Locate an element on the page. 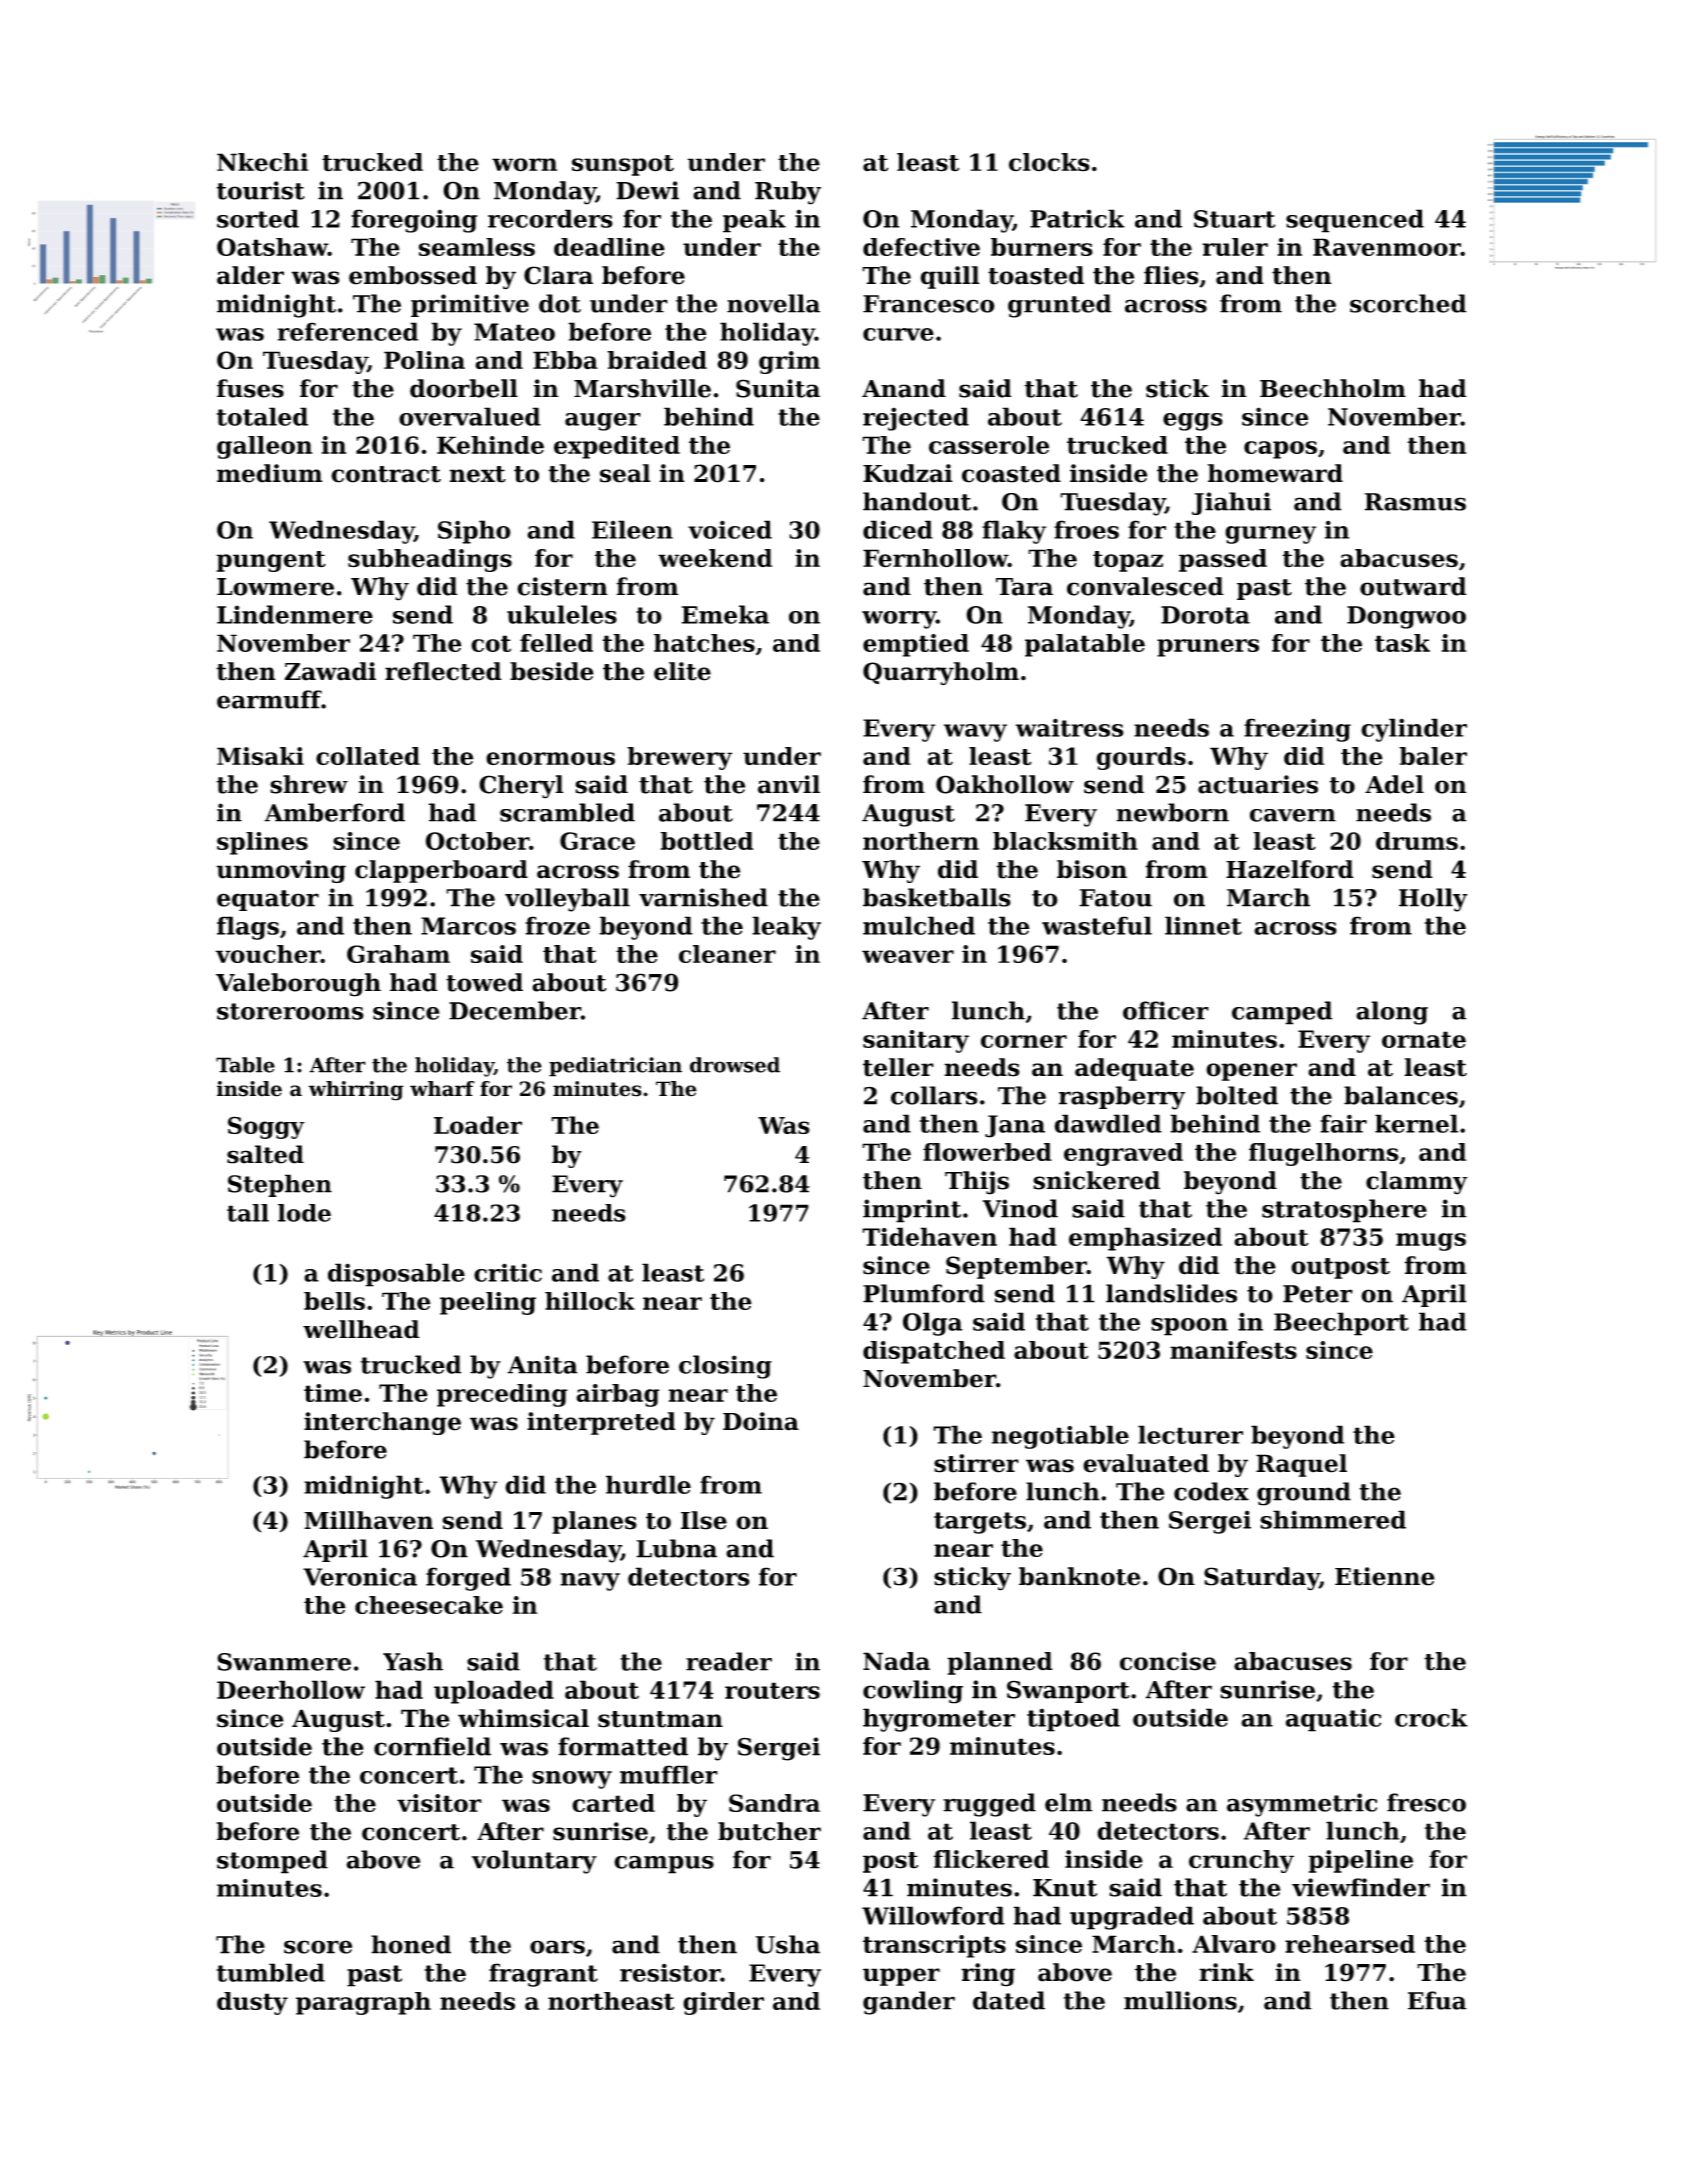  airbag is located at coordinates (618, 1395).
